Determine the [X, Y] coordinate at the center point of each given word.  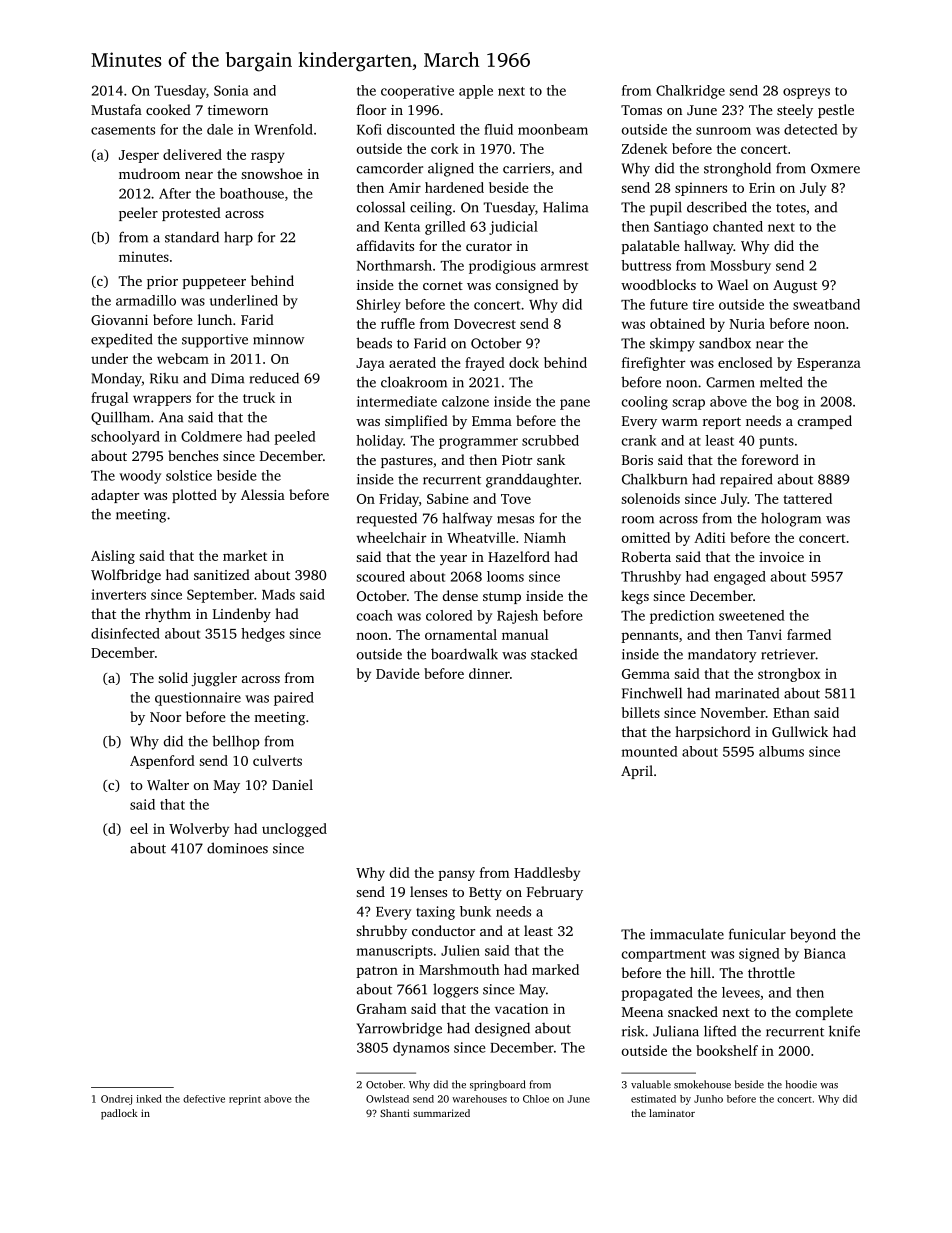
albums [781, 751]
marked [555, 969]
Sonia [231, 90]
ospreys [806, 93]
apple [476, 92]
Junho [708, 1099]
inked [149, 1098]
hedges [263, 635]
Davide [398, 673]
